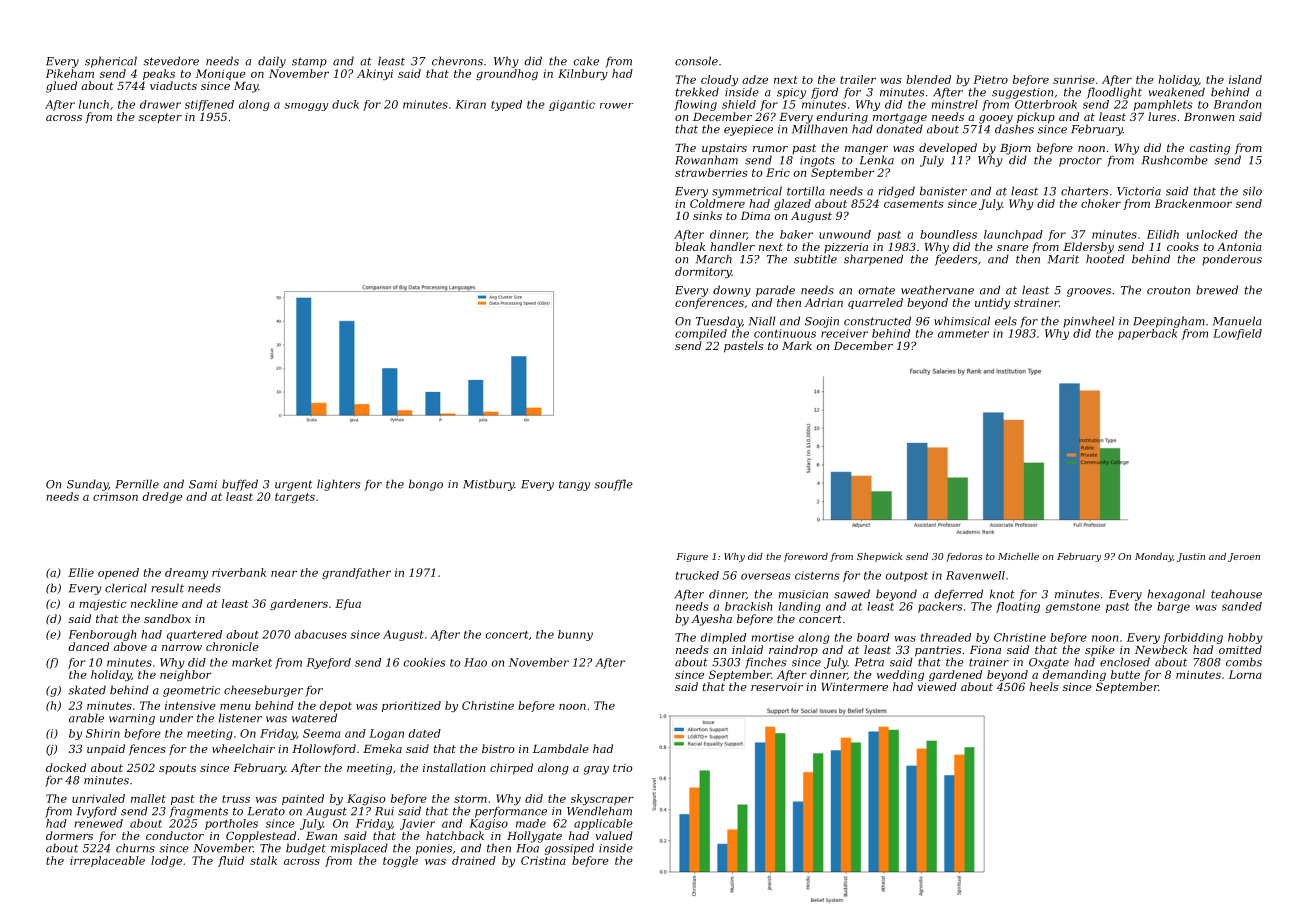  Describe the element at coordinates (844, 333) in the screenshot. I see `receiver` at that location.
